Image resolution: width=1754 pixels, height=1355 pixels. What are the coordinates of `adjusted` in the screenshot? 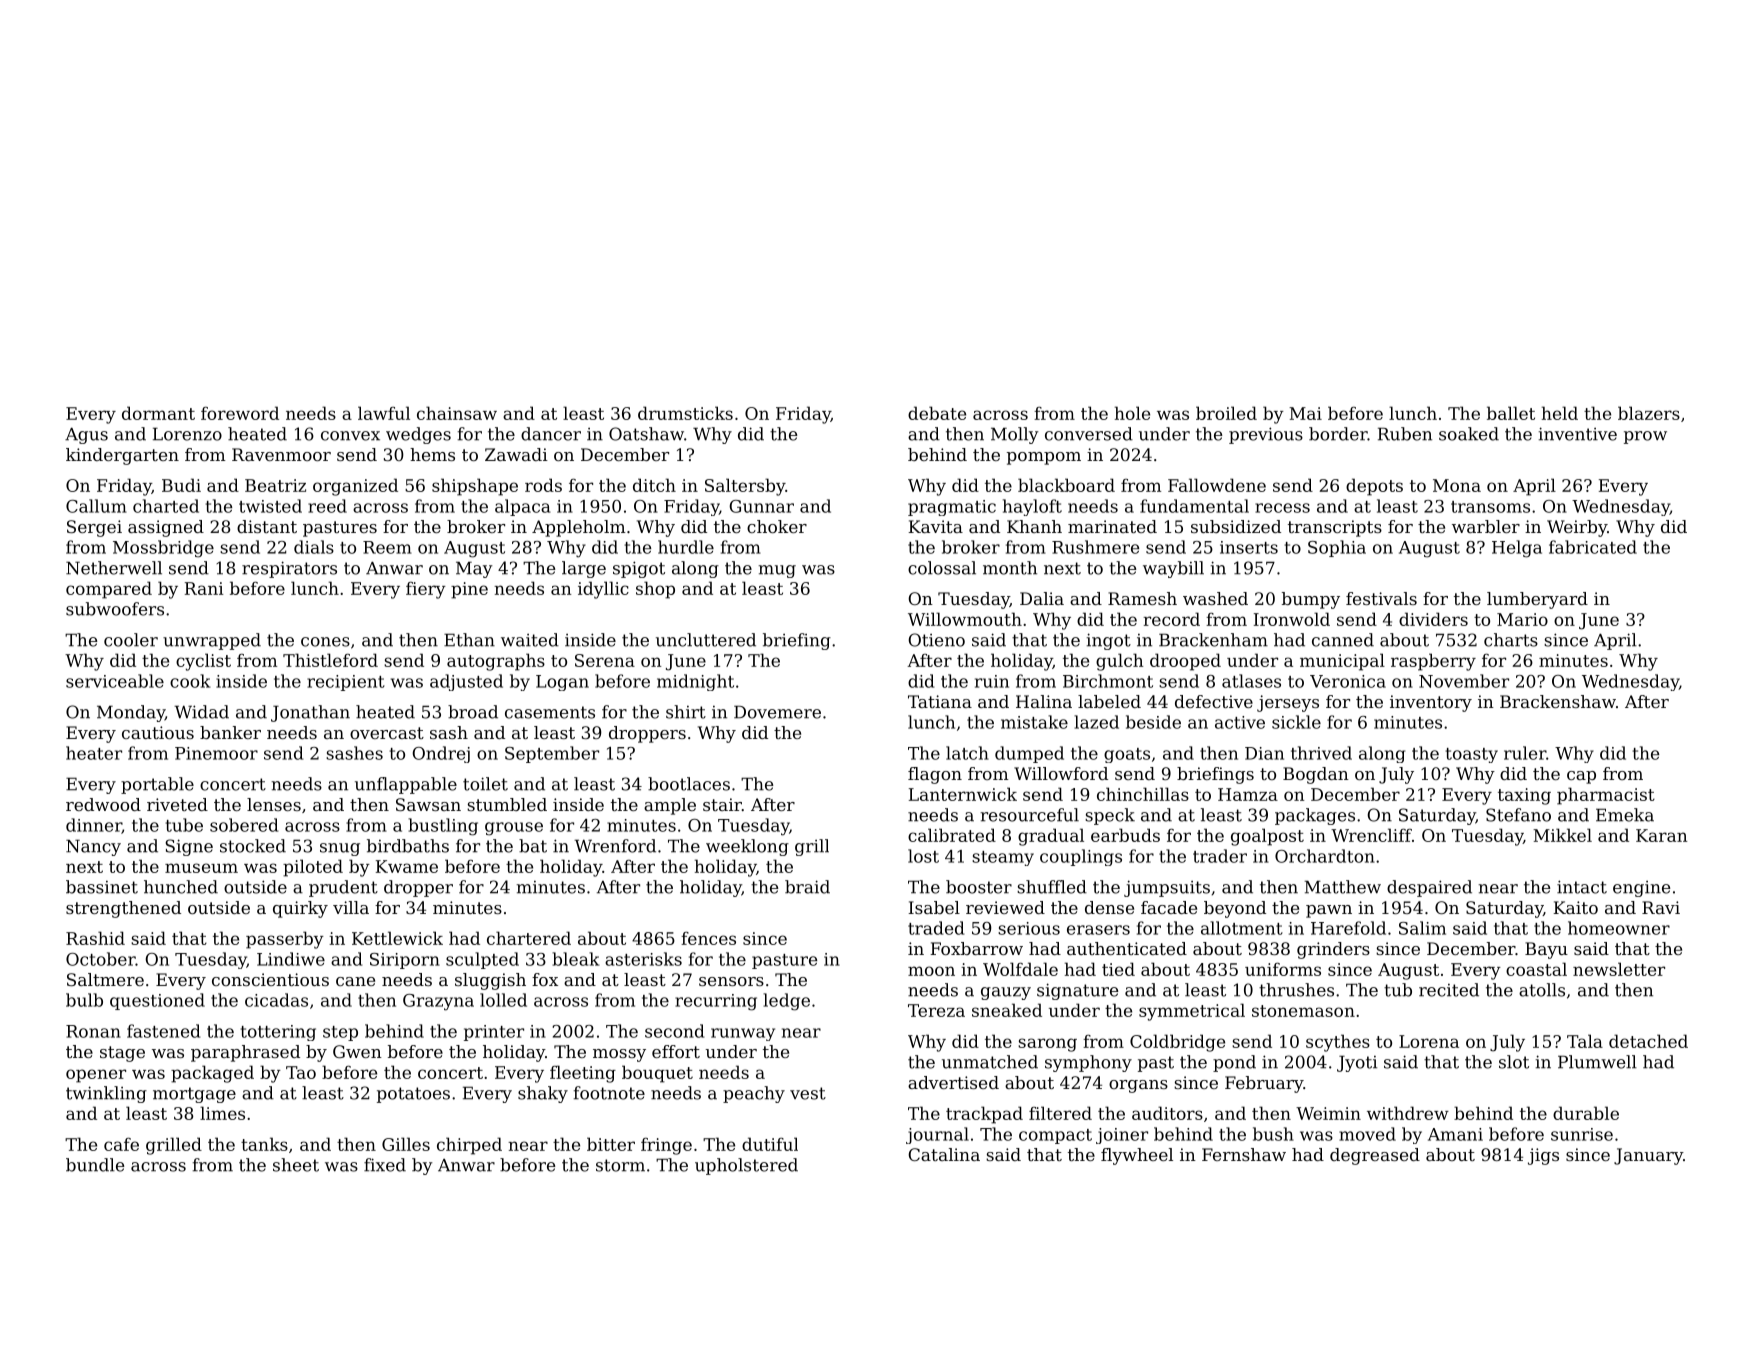 It's located at (466, 682).
